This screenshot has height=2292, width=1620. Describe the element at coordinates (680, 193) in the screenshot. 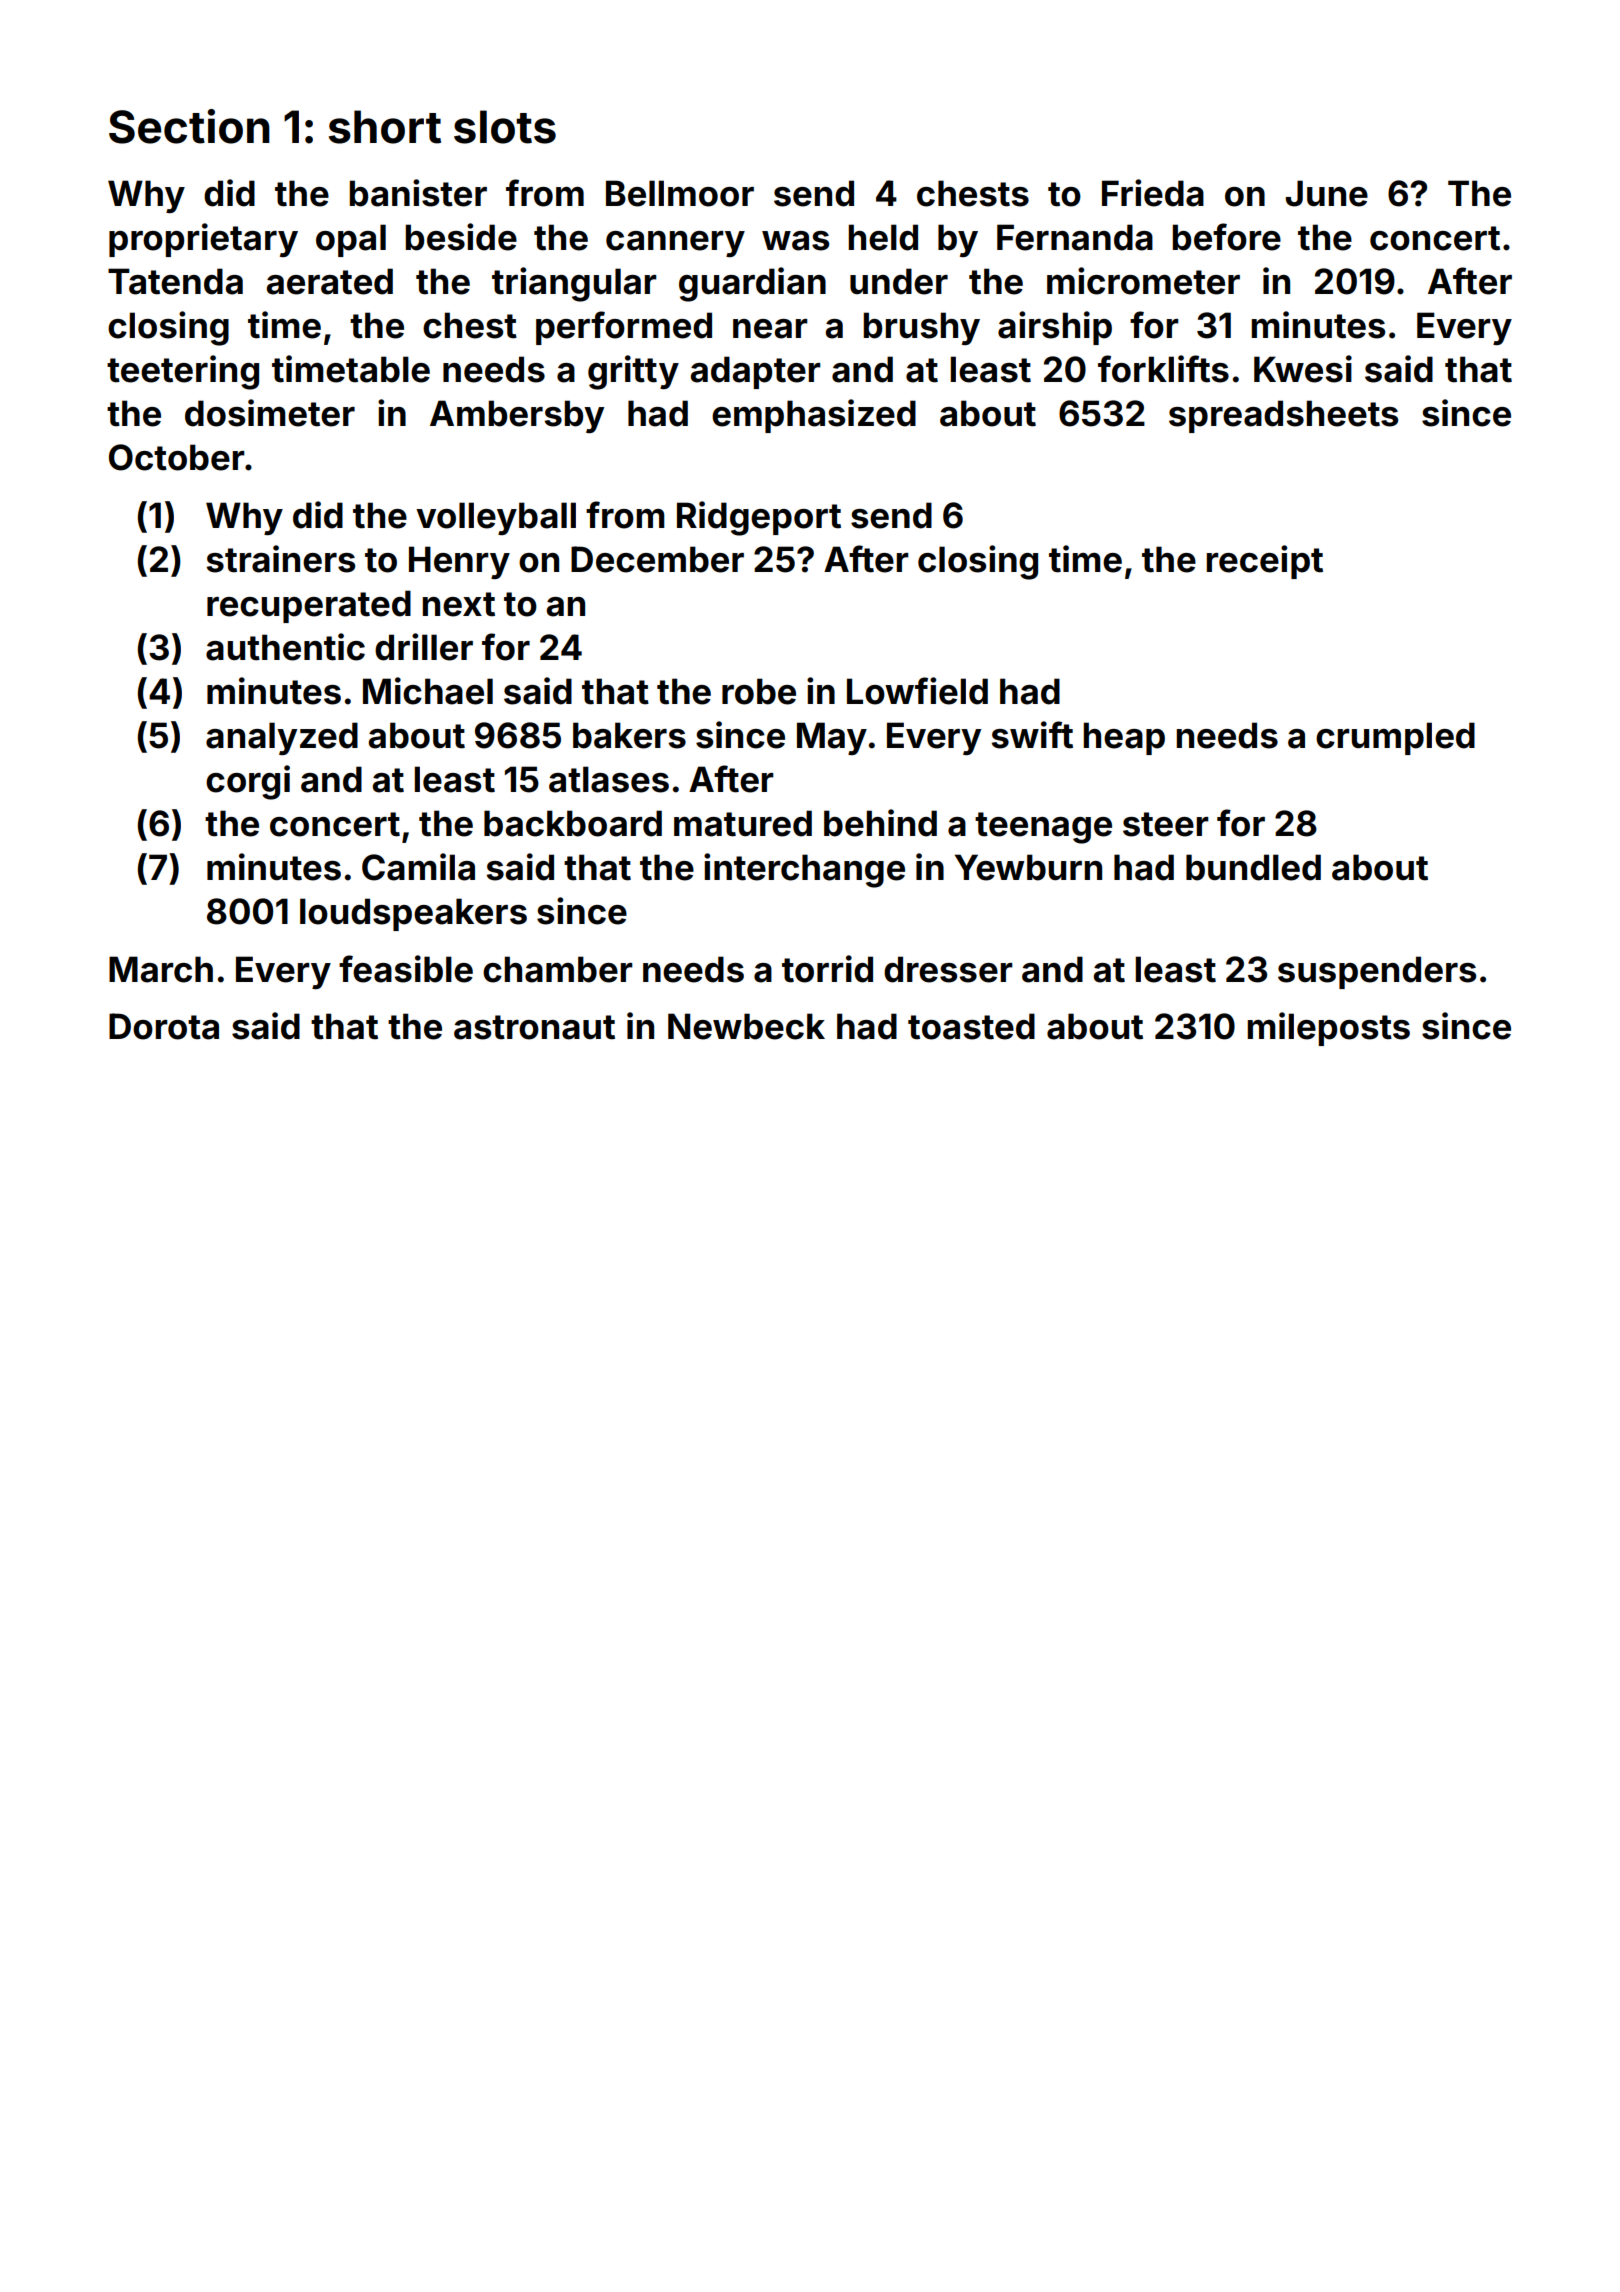

I see `Bellmoor` at that location.
